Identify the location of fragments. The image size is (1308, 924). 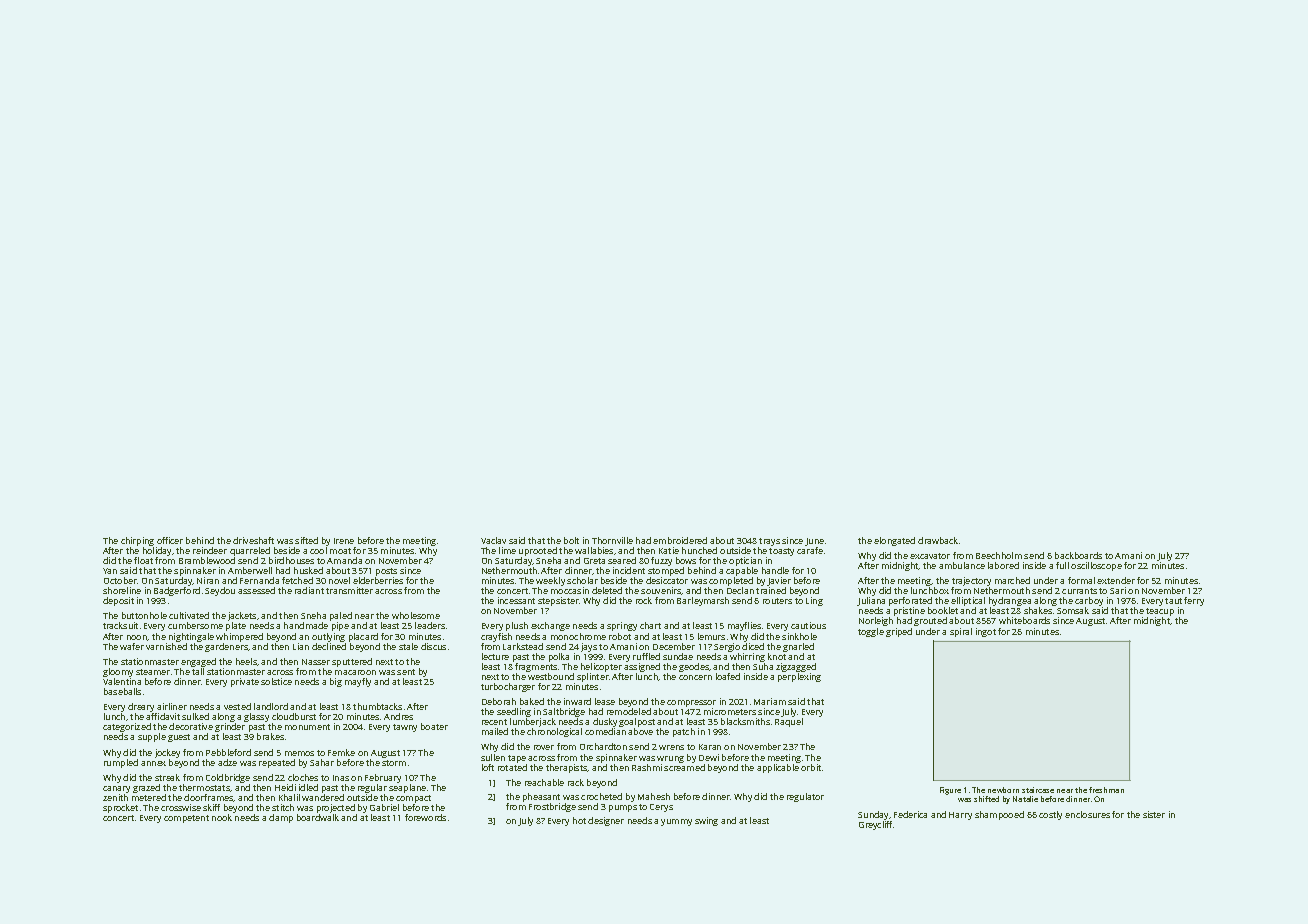
(536, 667).
